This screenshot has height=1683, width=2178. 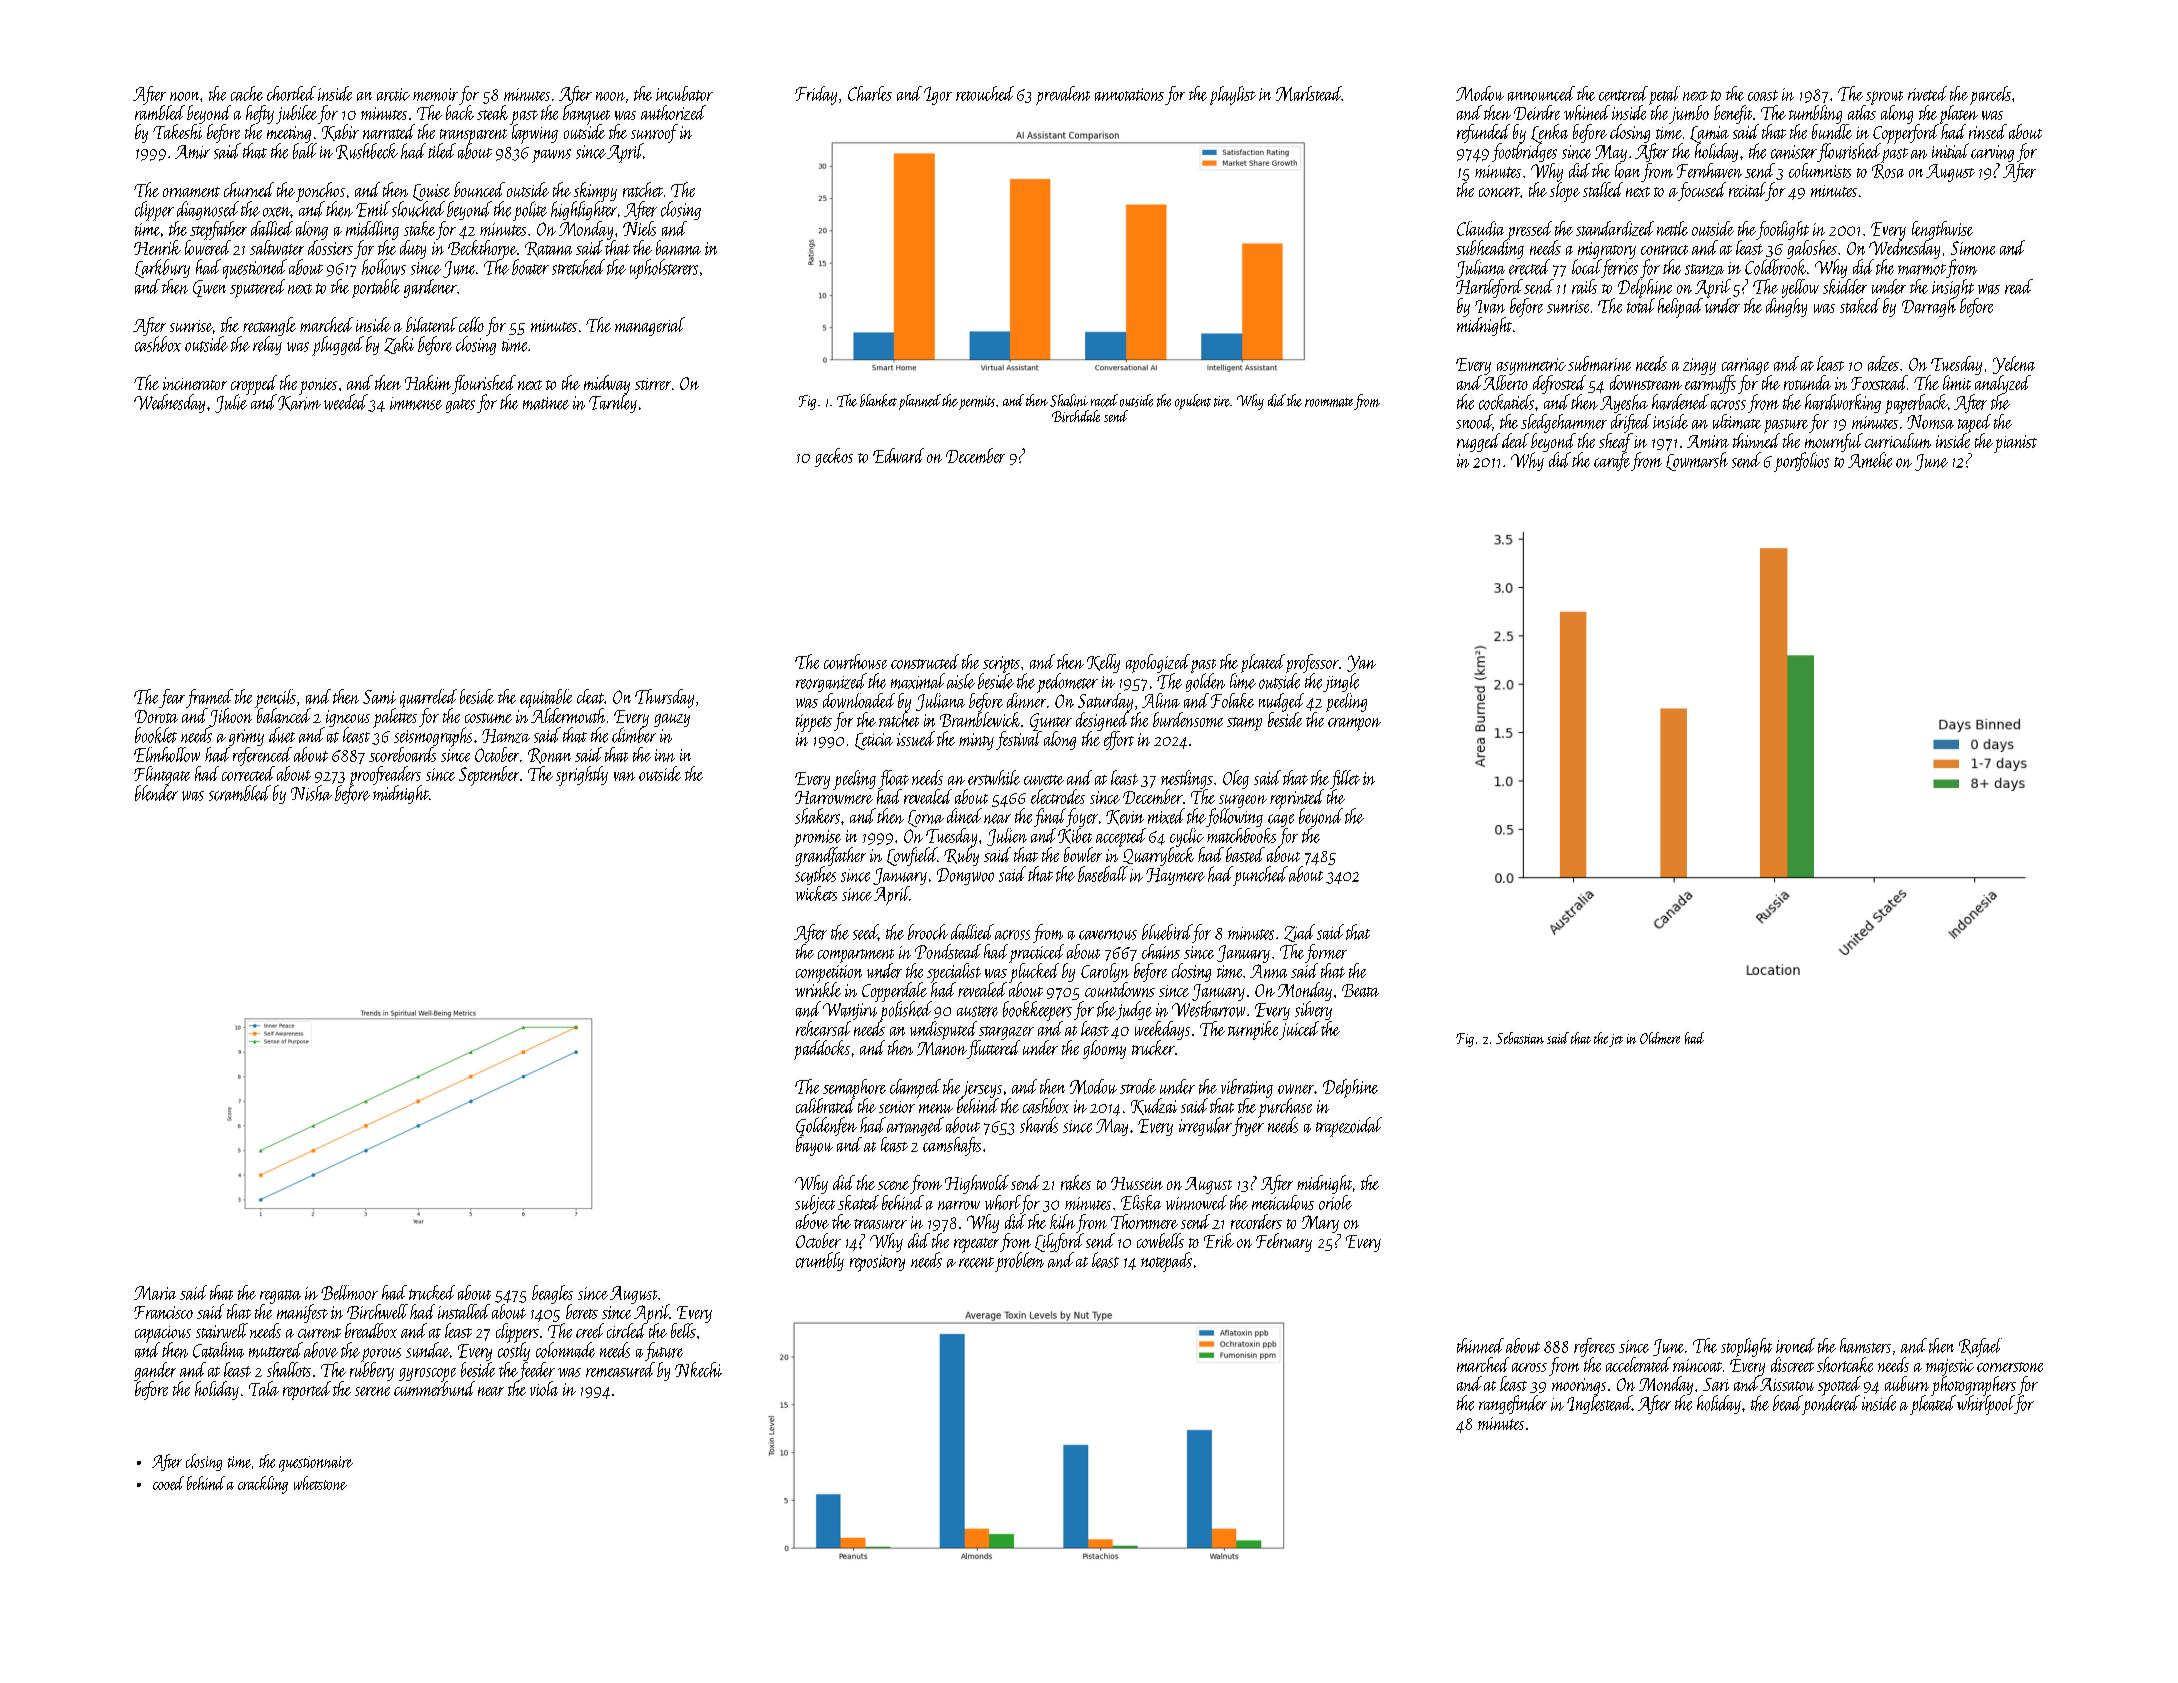 What do you see at coordinates (1296, 1089) in the screenshot?
I see `owner` at bounding box center [1296, 1089].
